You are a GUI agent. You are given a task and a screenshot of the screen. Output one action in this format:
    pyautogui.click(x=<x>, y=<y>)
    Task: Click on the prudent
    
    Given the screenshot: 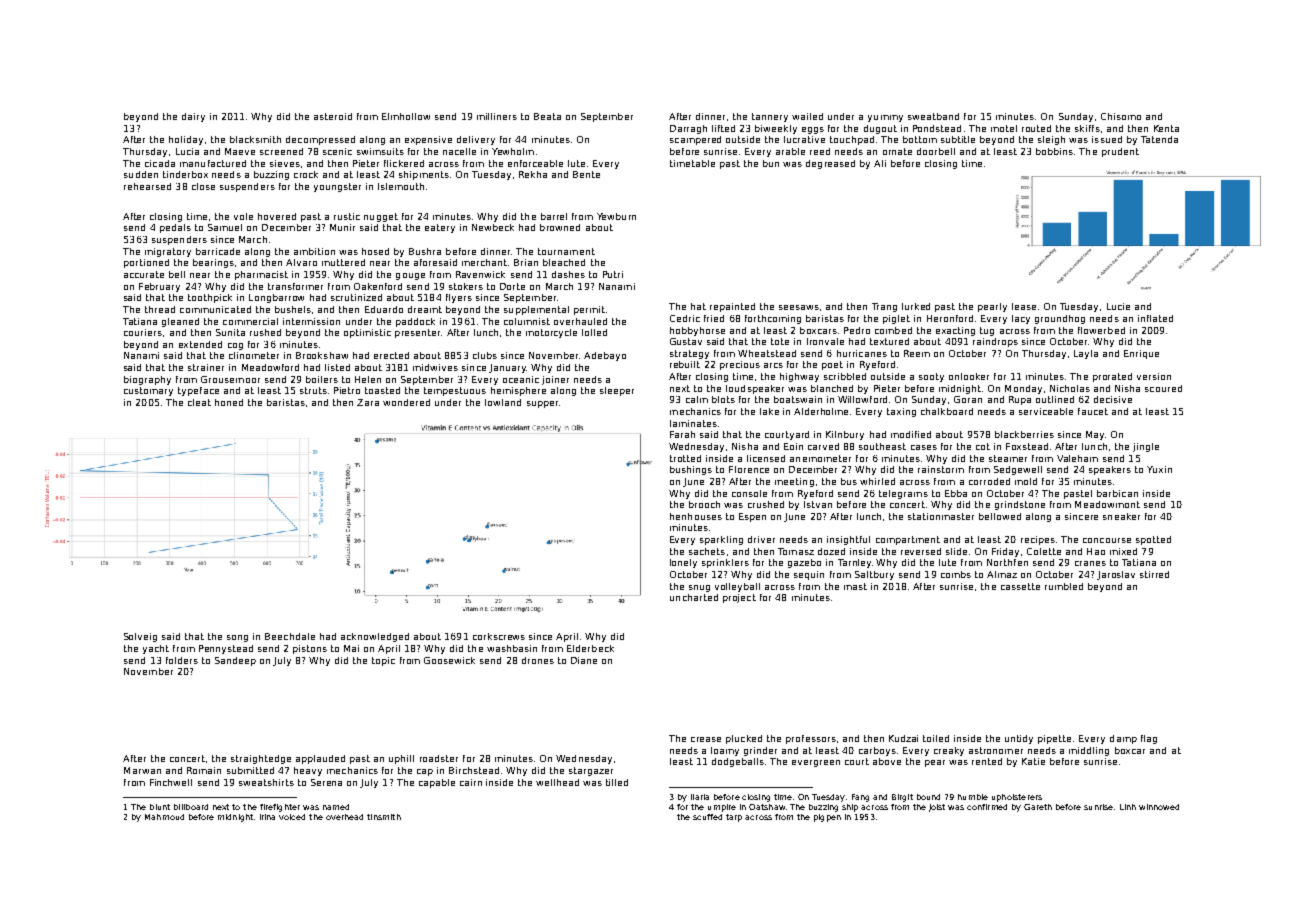 What is the action you would take?
    pyautogui.click(x=1120, y=152)
